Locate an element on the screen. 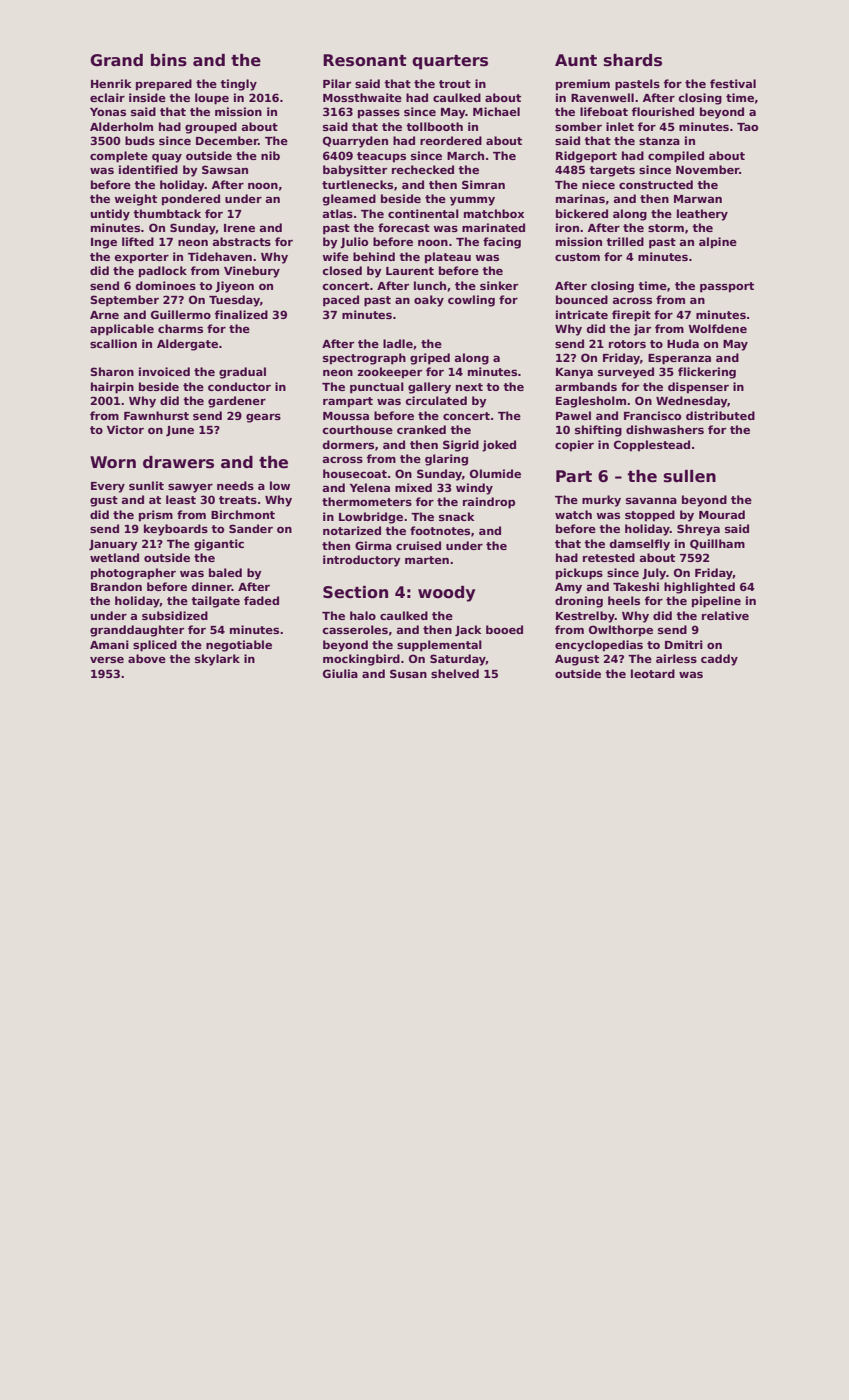  Saturday is located at coordinates (458, 660).
